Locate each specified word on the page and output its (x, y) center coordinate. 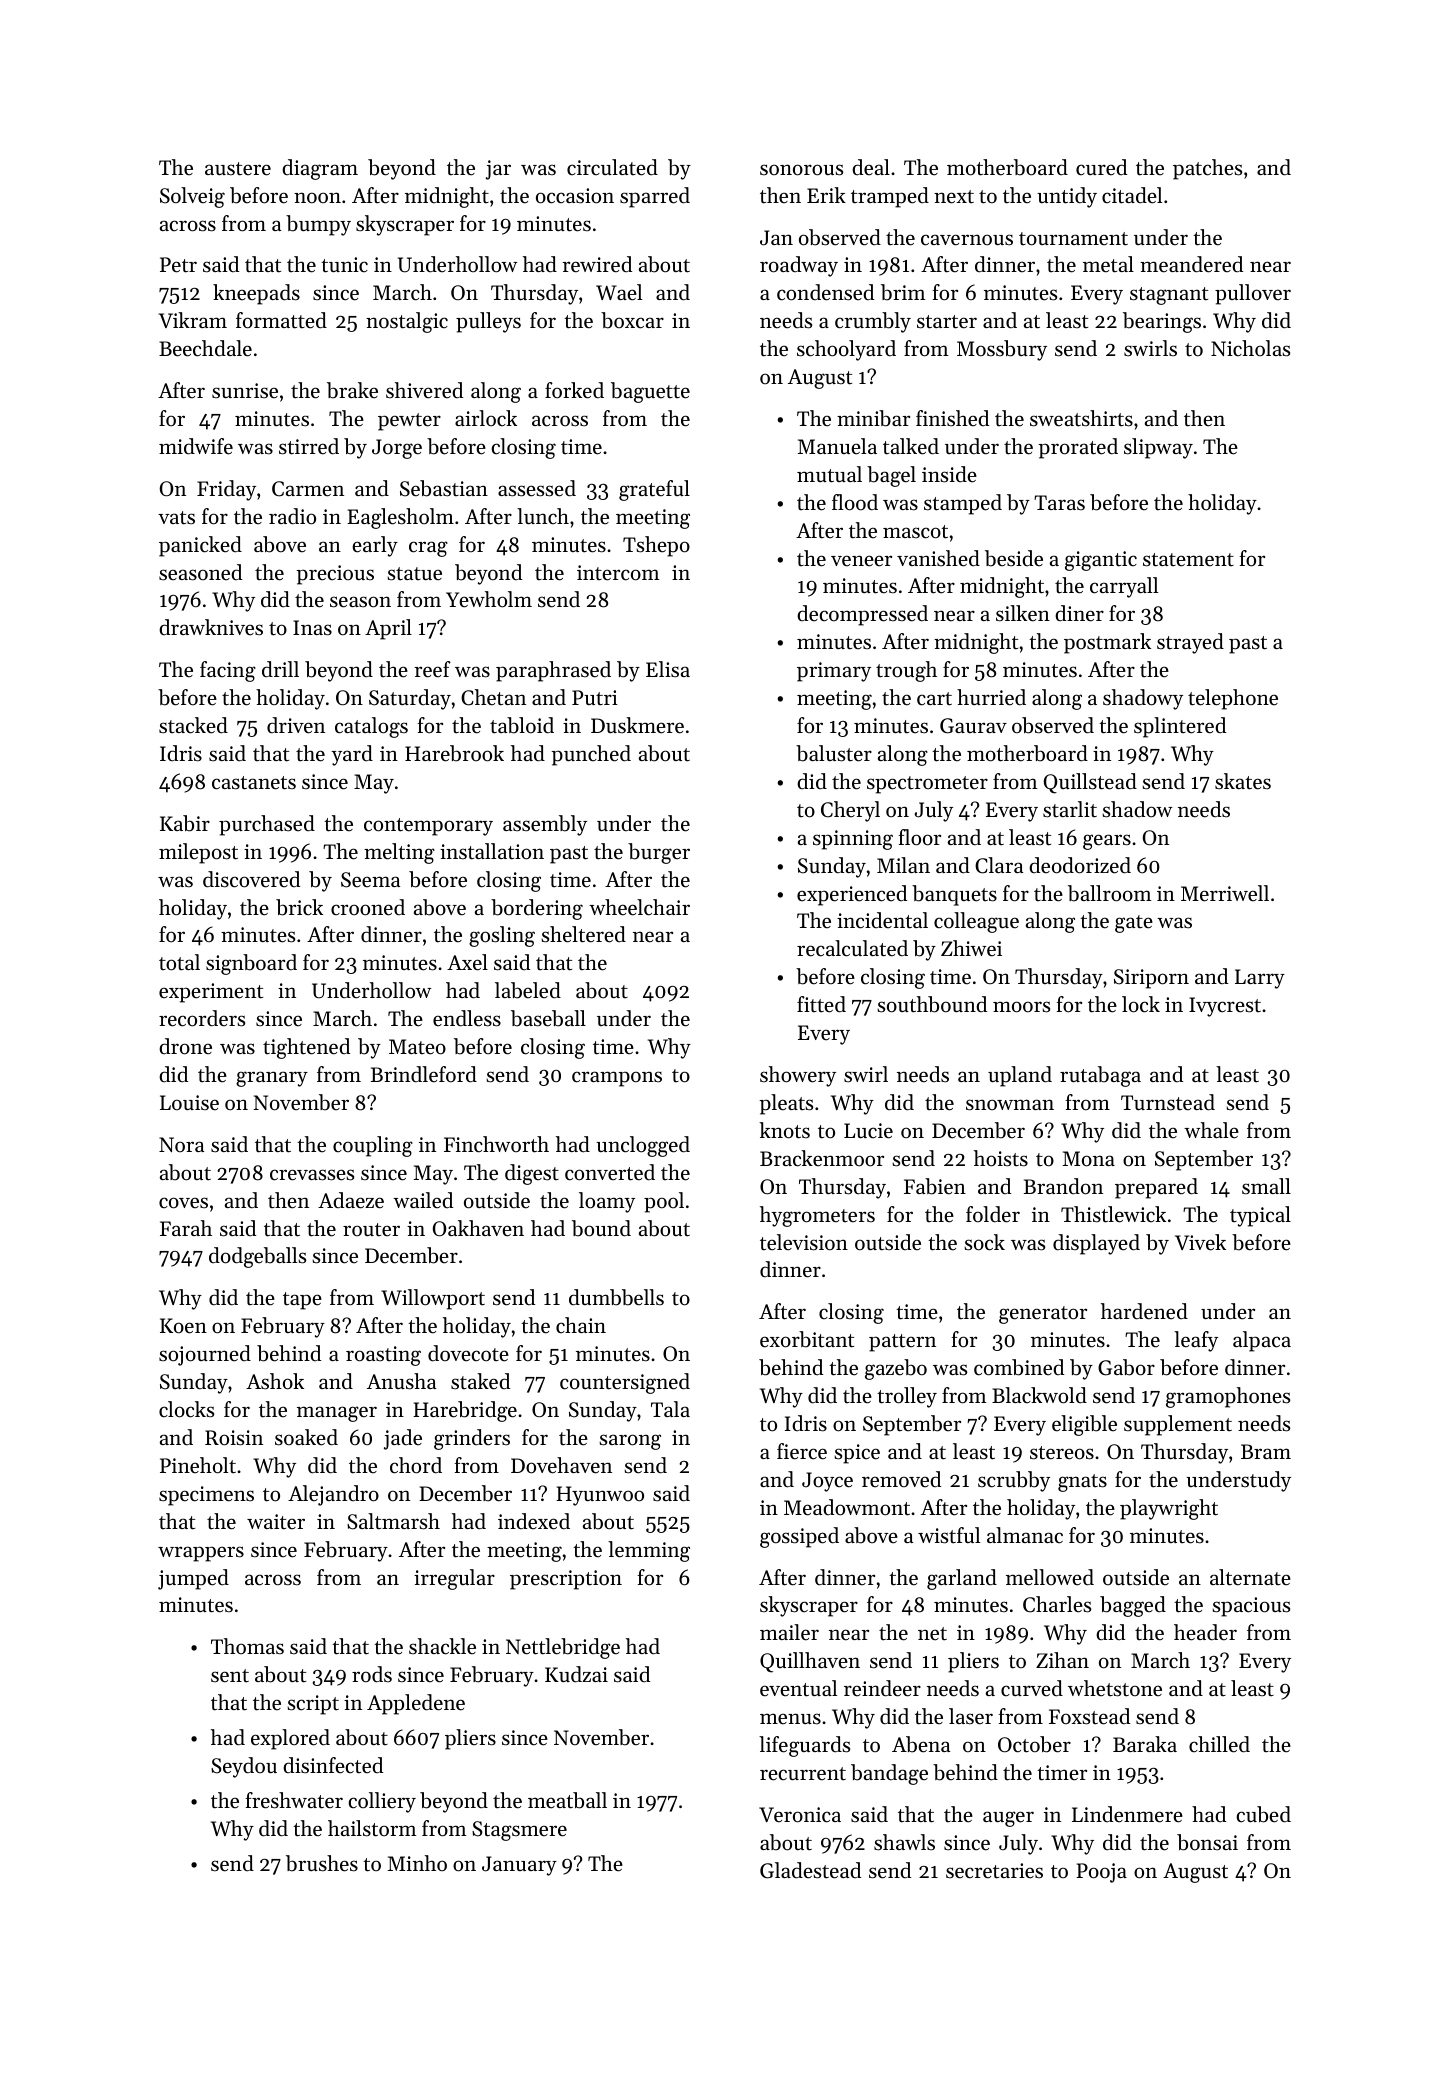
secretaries (994, 1871)
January (519, 1866)
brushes (322, 1863)
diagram (320, 169)
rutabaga (1100, 1076)
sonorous (801, 170)
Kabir (185, 823)
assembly (545, 825)
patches (1207, 169)
